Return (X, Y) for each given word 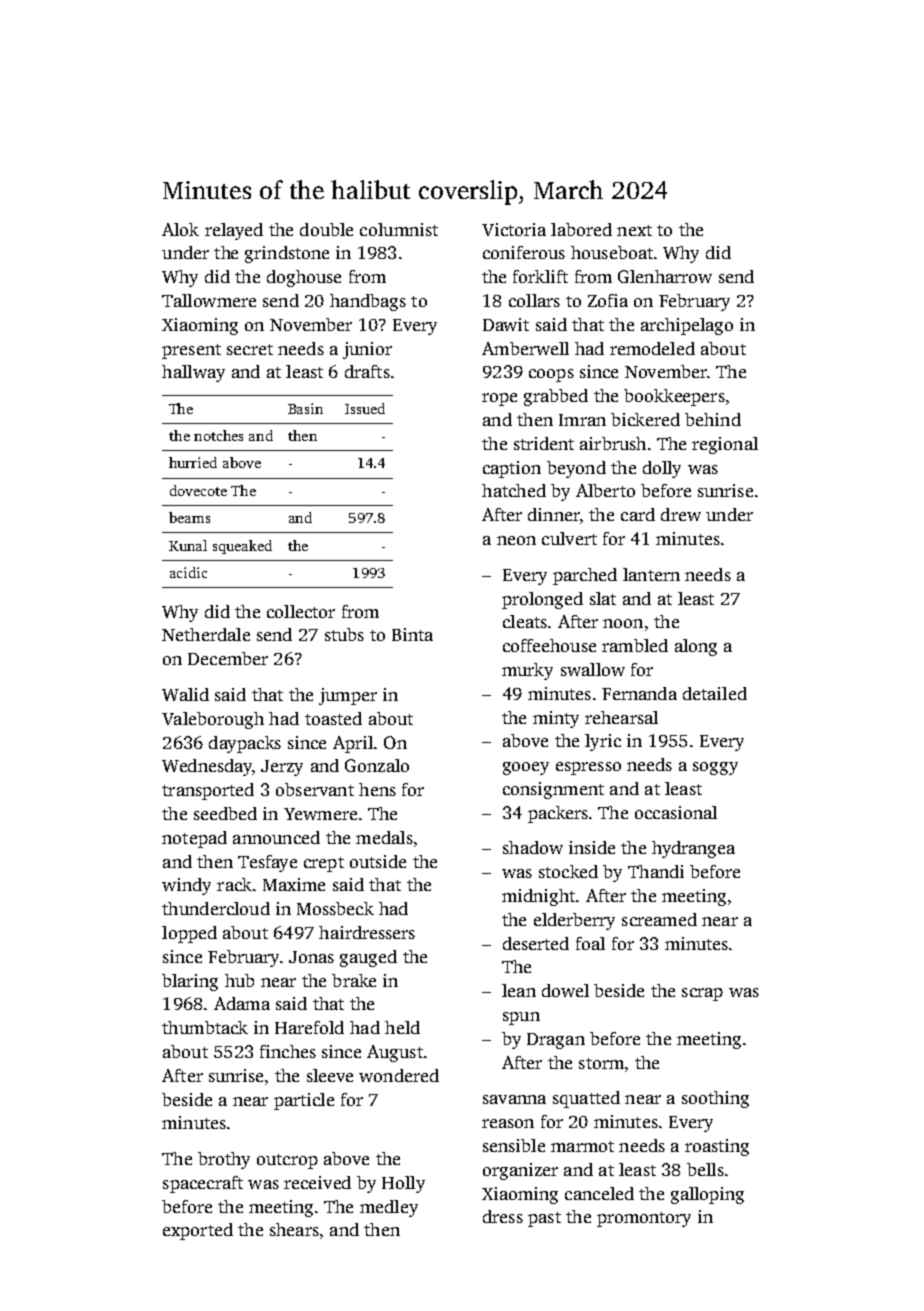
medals (384, 837)
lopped (189, 934)
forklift (540, 276)
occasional (676, 812)
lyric (603, 742)
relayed (234, 231)
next (634, 230)
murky (527, 671)
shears (294, 1229)
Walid (185, 694)
